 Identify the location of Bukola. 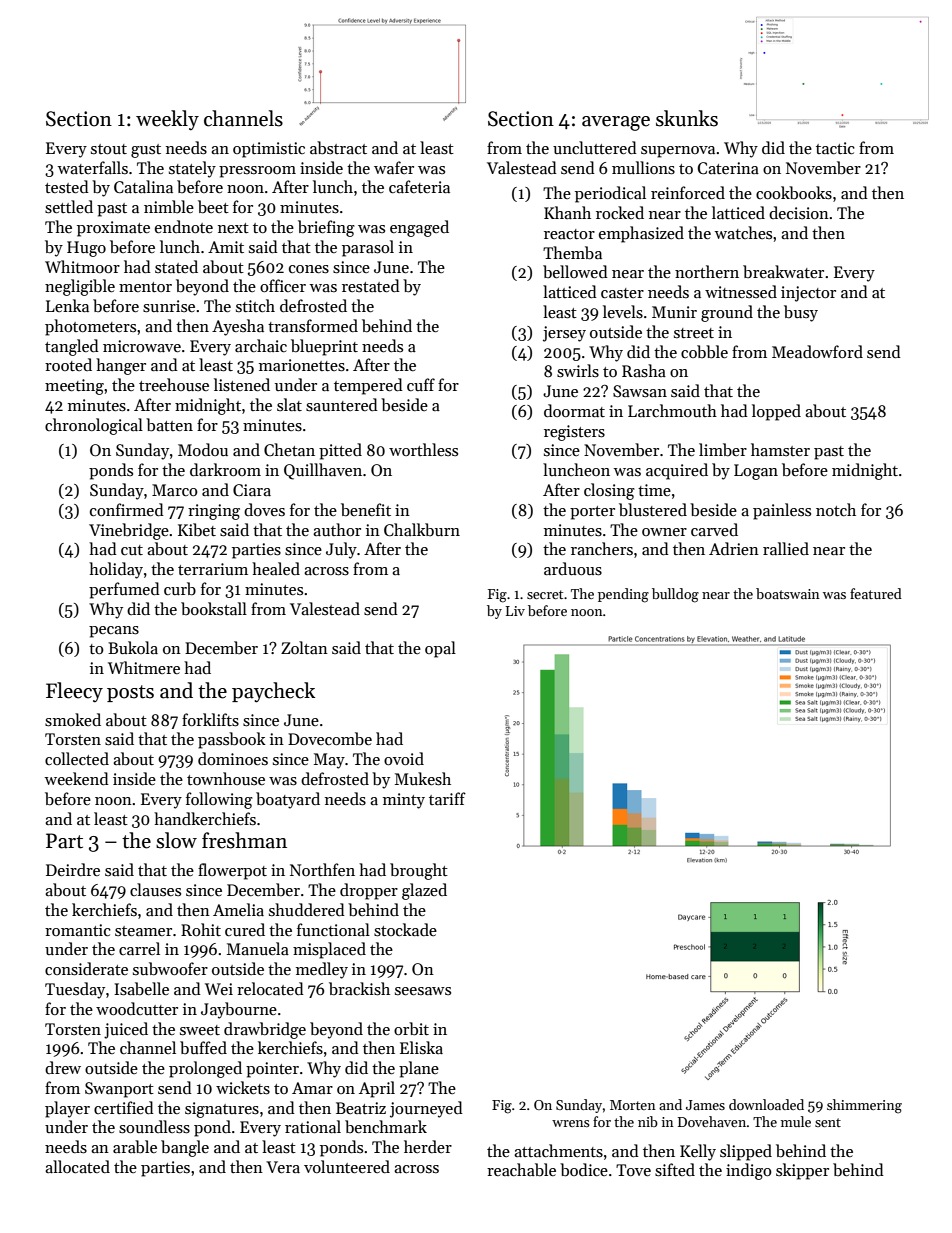
(133, 647).
